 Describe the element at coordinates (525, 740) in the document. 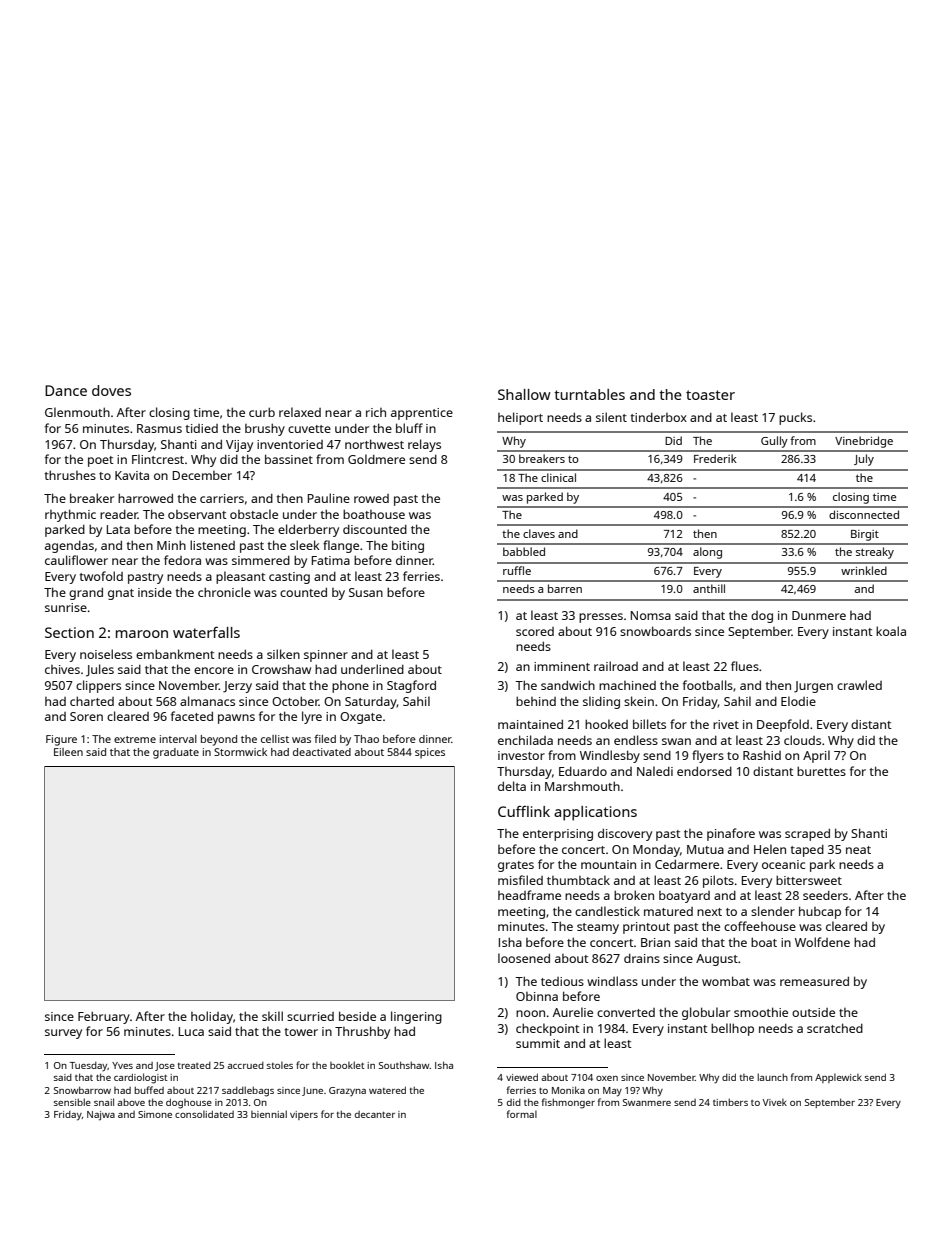

I see `enchilada` at that location.
